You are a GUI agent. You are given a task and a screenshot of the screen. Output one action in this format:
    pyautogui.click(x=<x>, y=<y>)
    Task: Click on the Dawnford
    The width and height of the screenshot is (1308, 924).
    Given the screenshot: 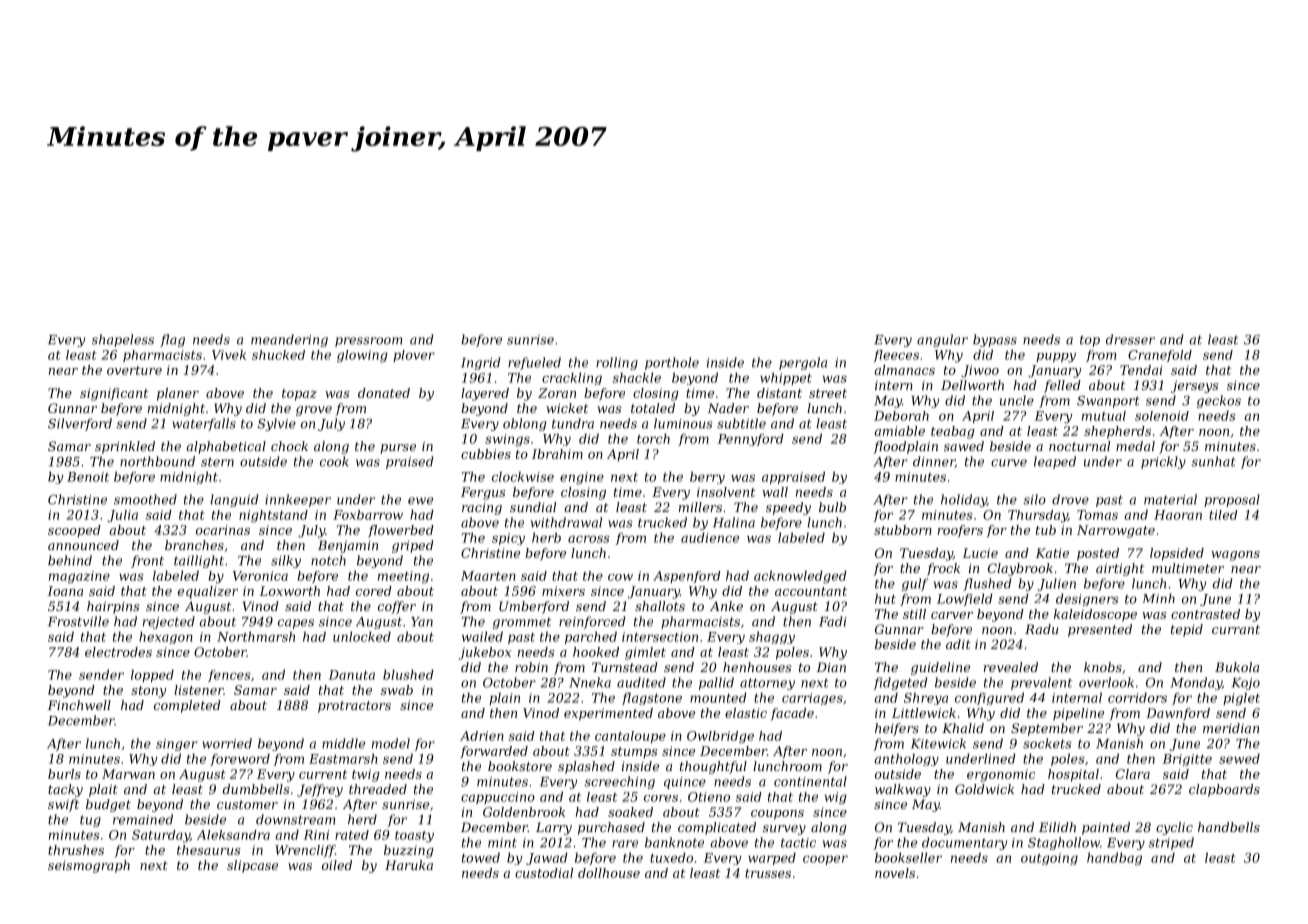 What is the action you would take?
    pyautogui.click(x=1178, y=714)
